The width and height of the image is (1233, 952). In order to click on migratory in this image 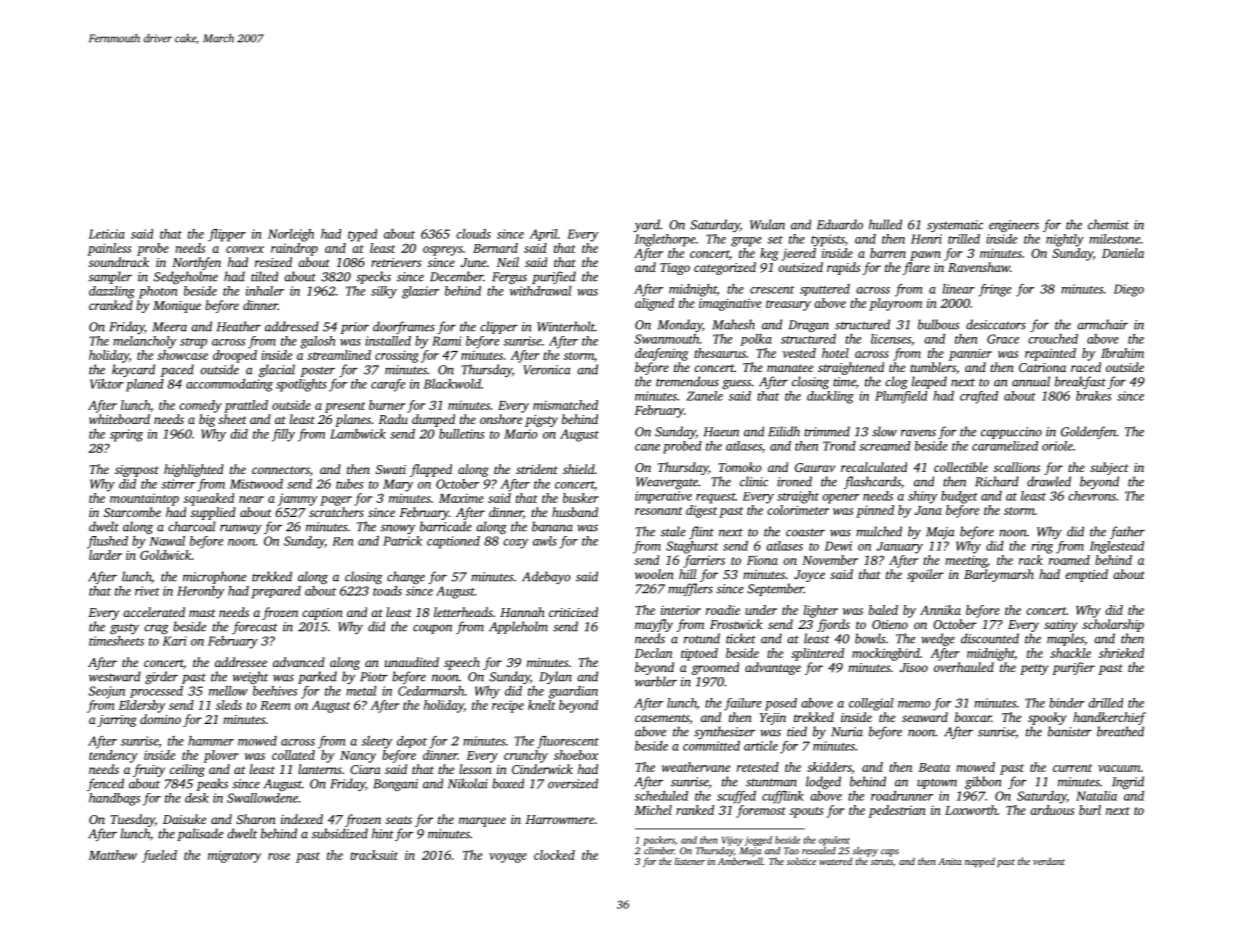, I will do `click(234, 856)`.
